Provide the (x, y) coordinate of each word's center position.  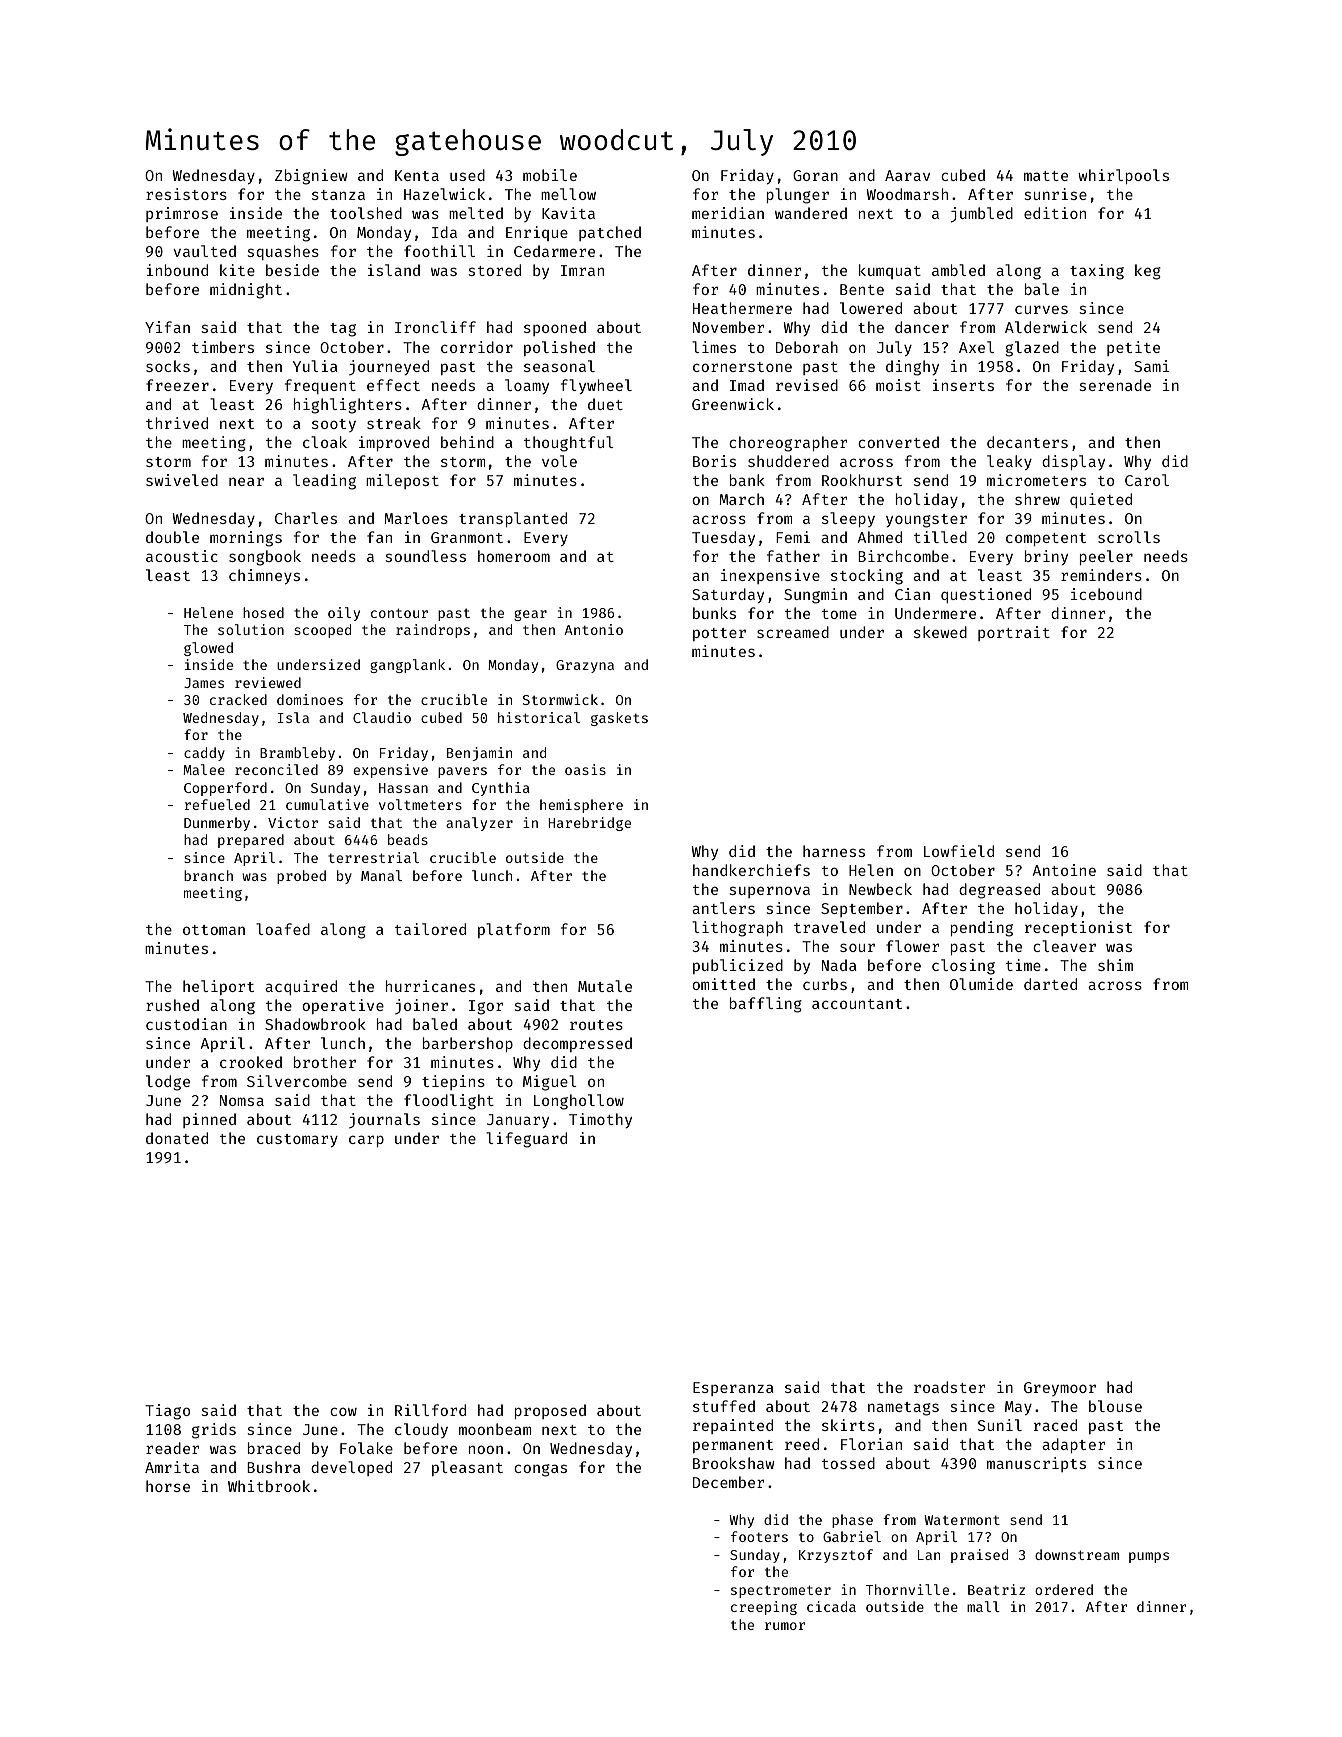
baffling (766, 1005)
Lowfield (959, 851)
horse (168, 1486)
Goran (815, 175)
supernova (770, 892)
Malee (204, 769)
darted (1050, 984)
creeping (764, 1608)
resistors (186, 194)
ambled (958, 270)
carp (366, 1141)
